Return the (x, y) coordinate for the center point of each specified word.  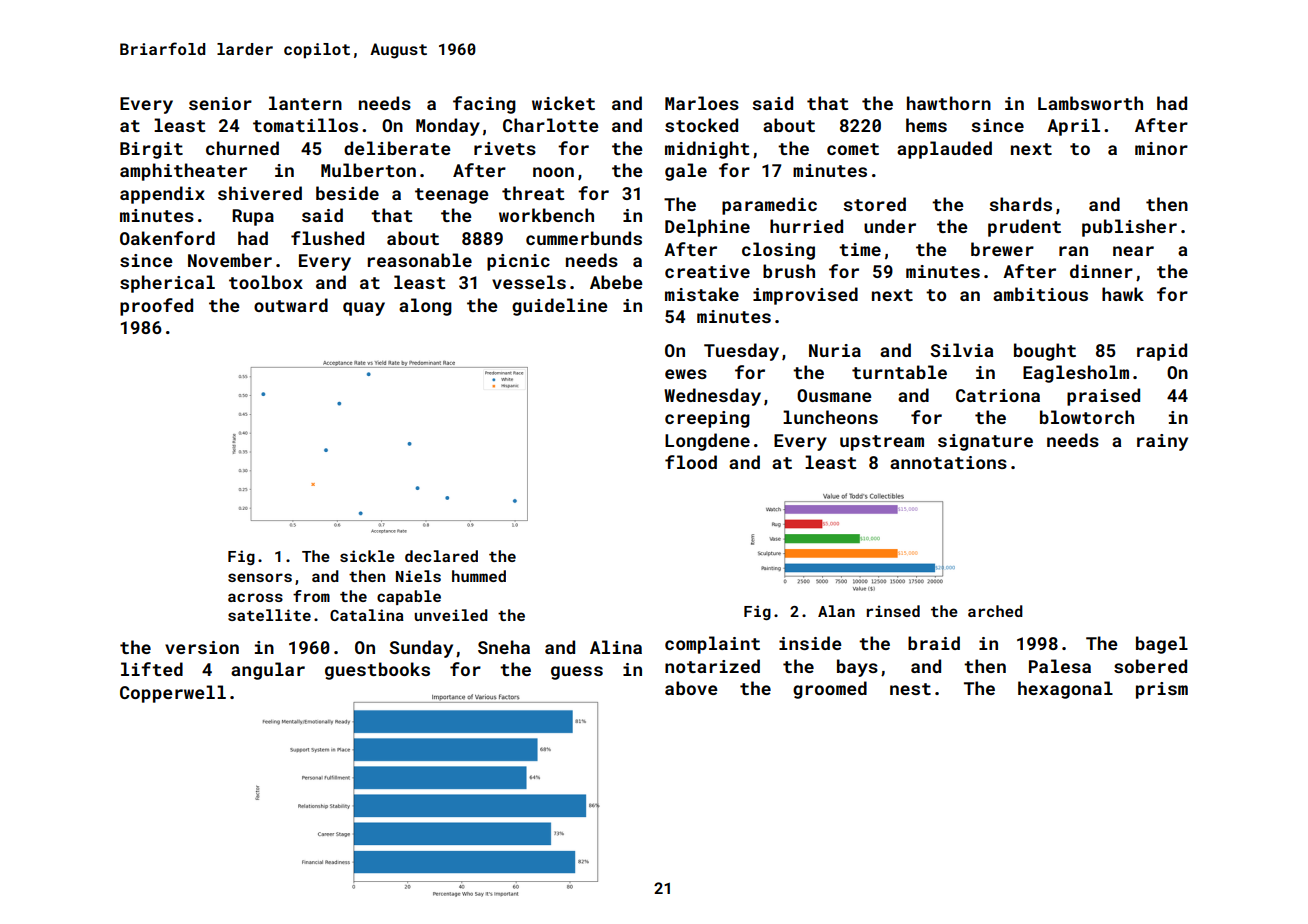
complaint (712, 645)
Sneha (504, 647)
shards (1020, 204)
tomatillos (305, 125)
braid (934, 643)
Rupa (253, 217)
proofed (156, 307)
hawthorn (949, 103)
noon (553, 172)
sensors (260, 577)
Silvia (961, 350)
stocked (701, 125)
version (202, 647)
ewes (686, 374)
